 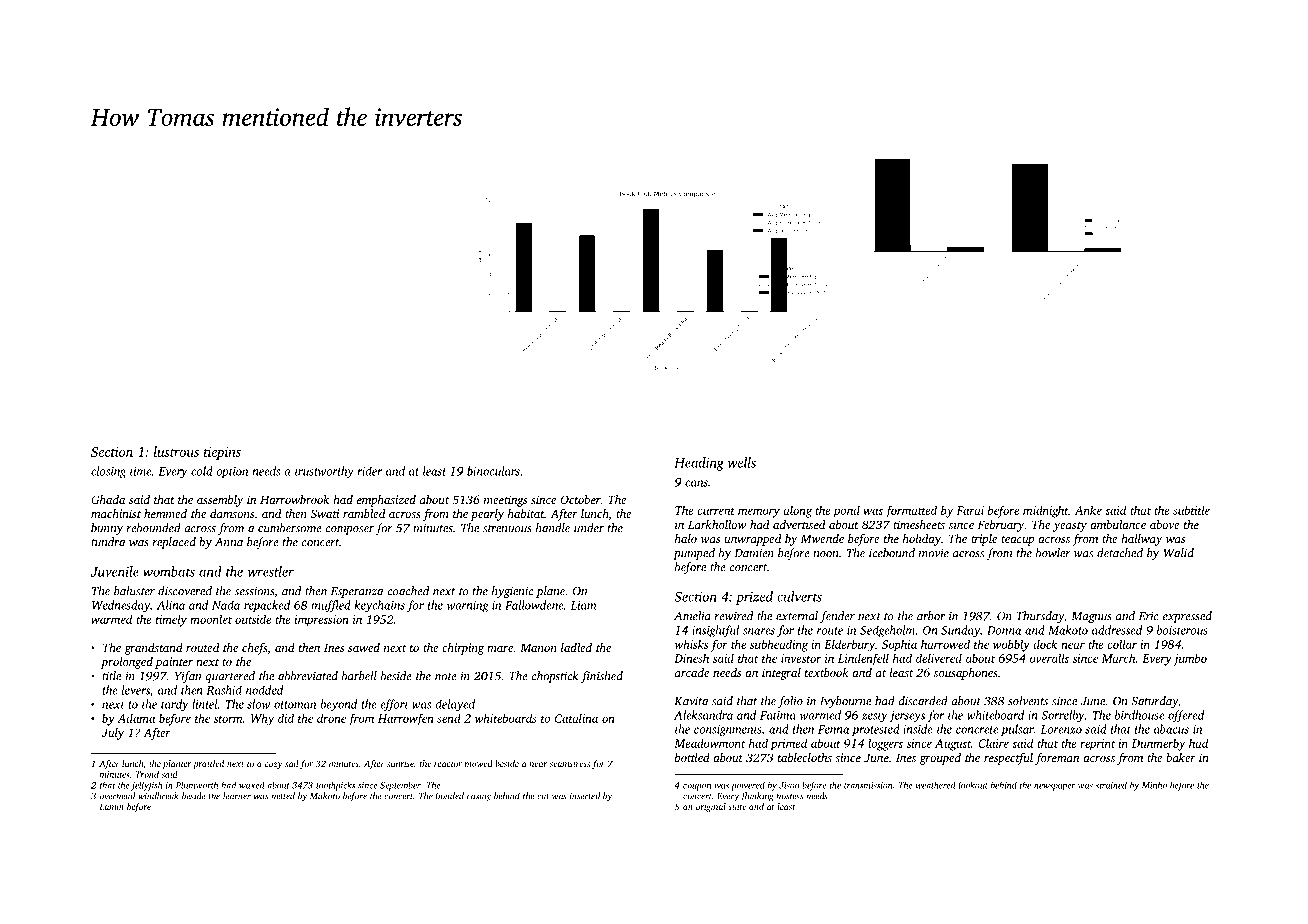 I want to click on Kavita, so click(x=691, y=701).
